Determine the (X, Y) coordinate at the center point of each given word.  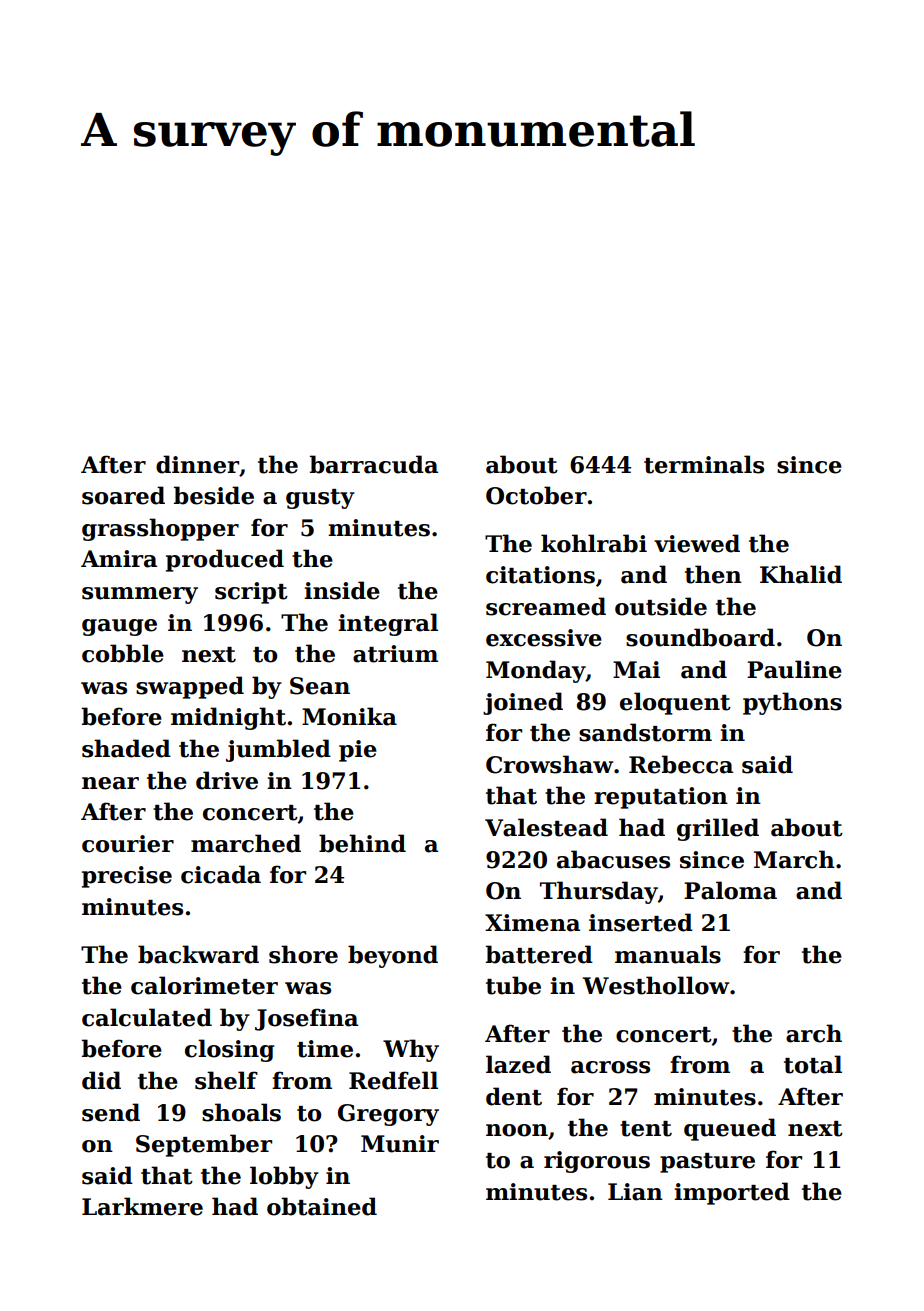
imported (732, 1193)
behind (362, 843)
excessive (544, 638)
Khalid (801, 574)
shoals (241, 1112)
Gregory (388, 1115)
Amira (119, 559)
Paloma (730, 890)
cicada (221, 874)
